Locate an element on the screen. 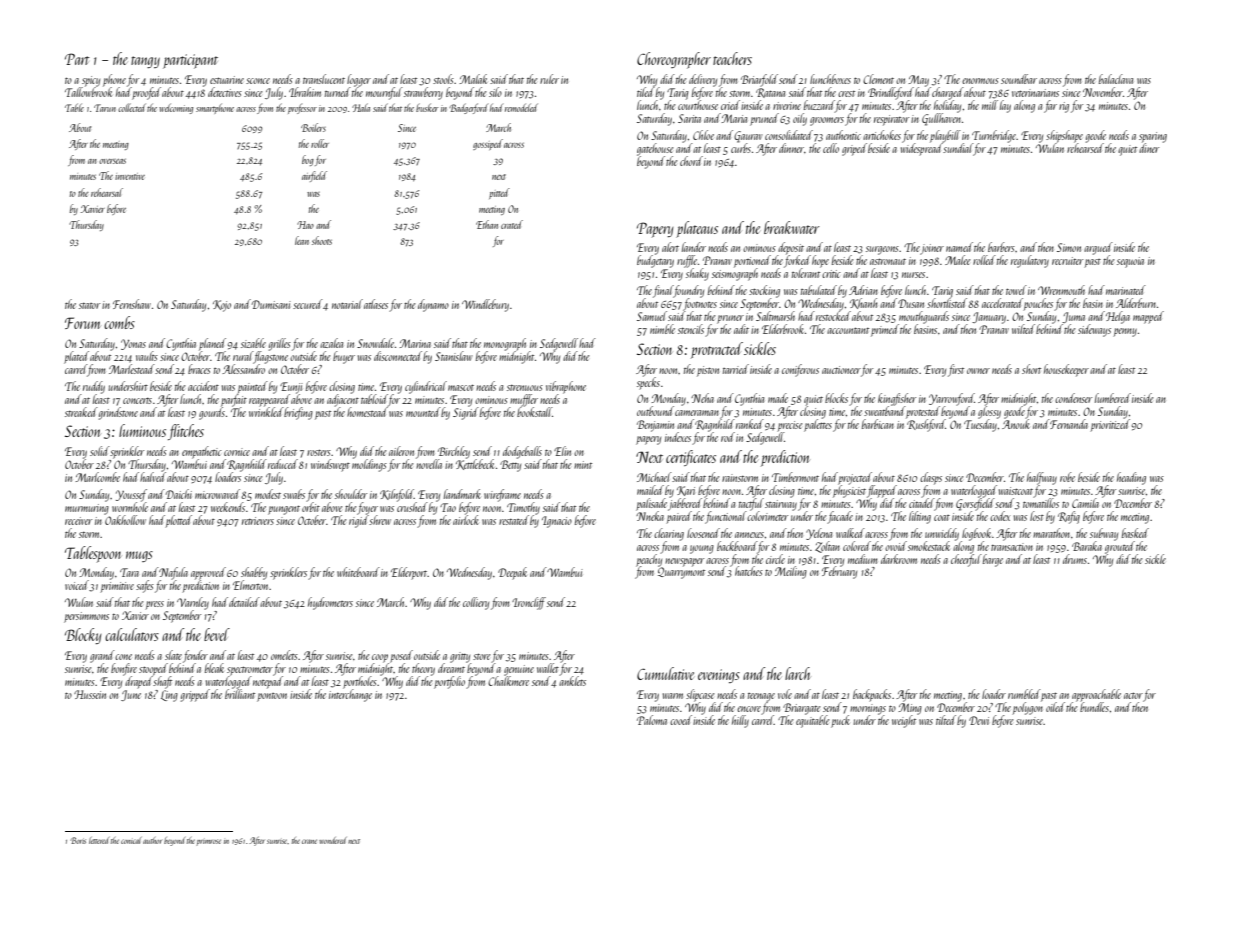 The height and width of the screenshot is (952, 1233). Malak is located at coordinates (473, 79).
